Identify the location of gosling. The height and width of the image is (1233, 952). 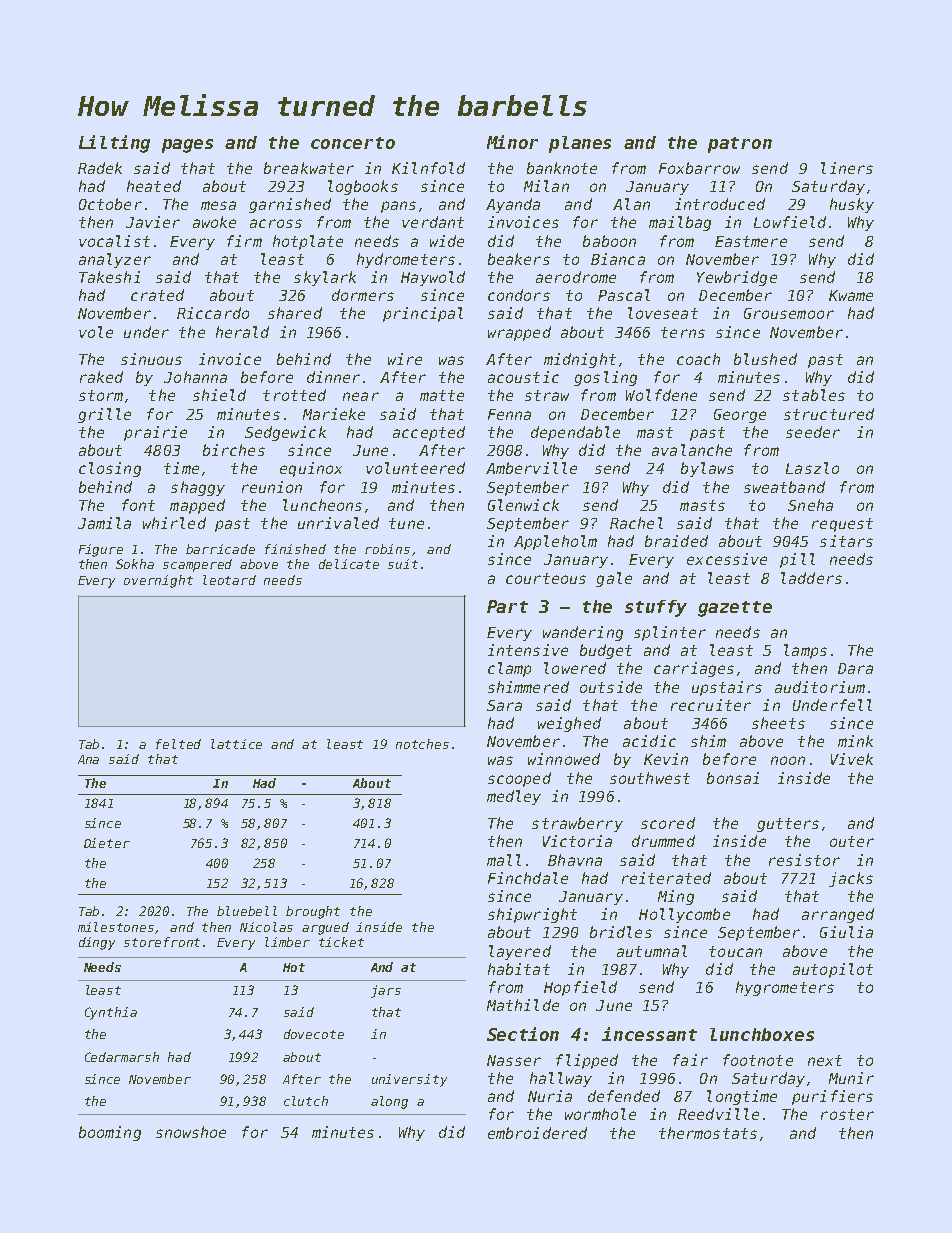
(605, 378).
